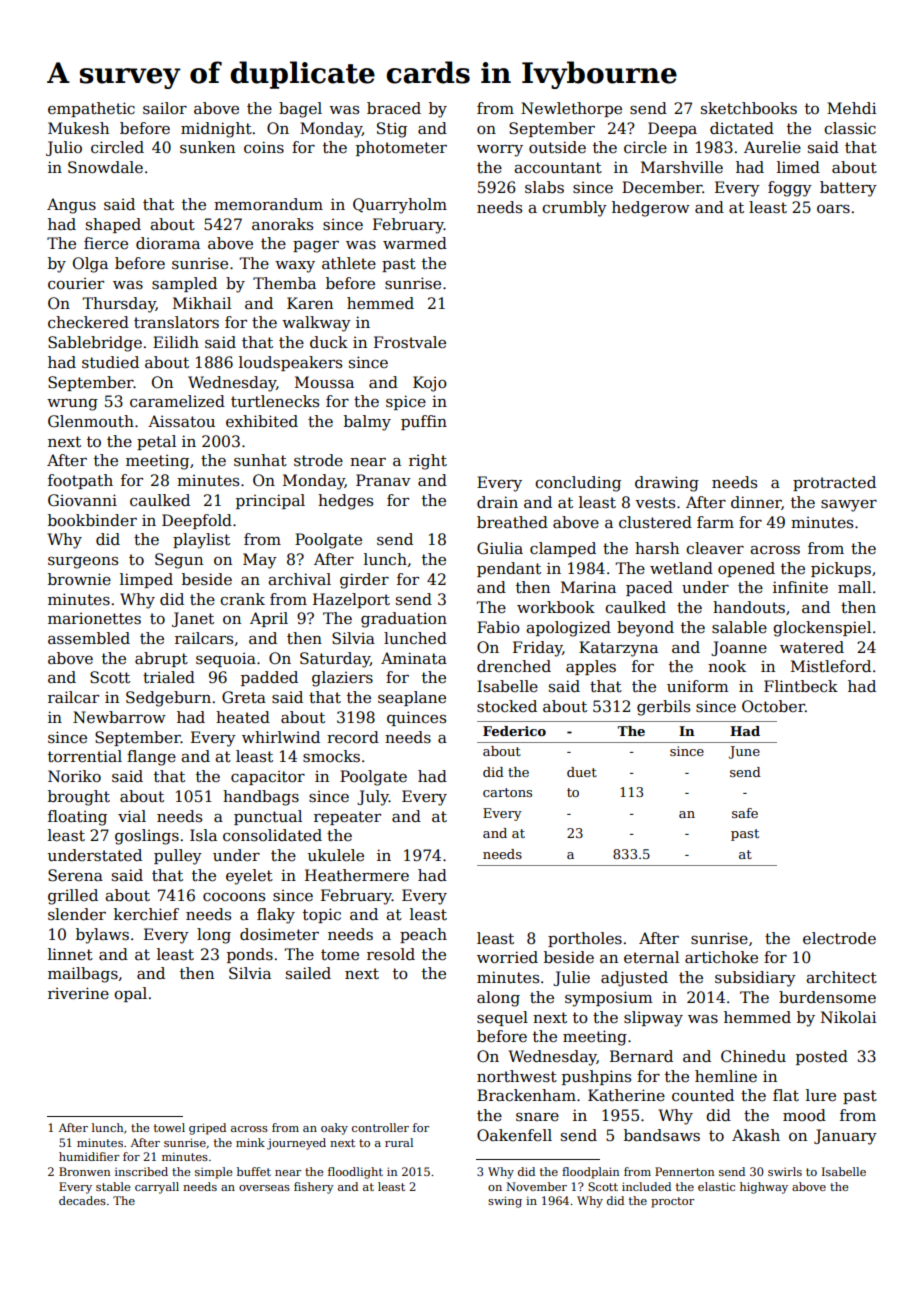  What do you see at coordinates (517, 1076) in the page?
I see `northwest` at bounding box center [517, 1076].
